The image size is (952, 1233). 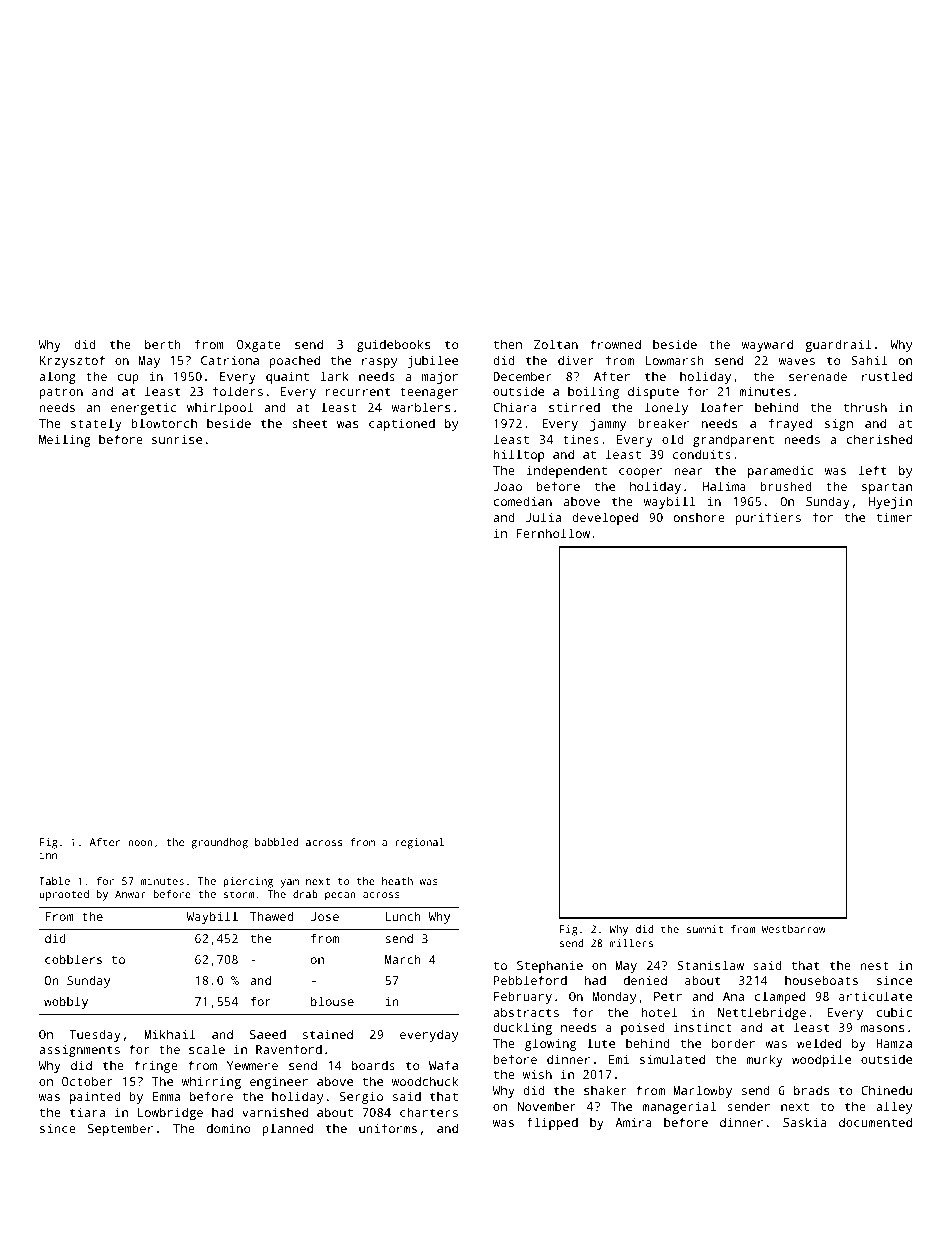 I want to click on lute, so click(x=601, y=1043).
